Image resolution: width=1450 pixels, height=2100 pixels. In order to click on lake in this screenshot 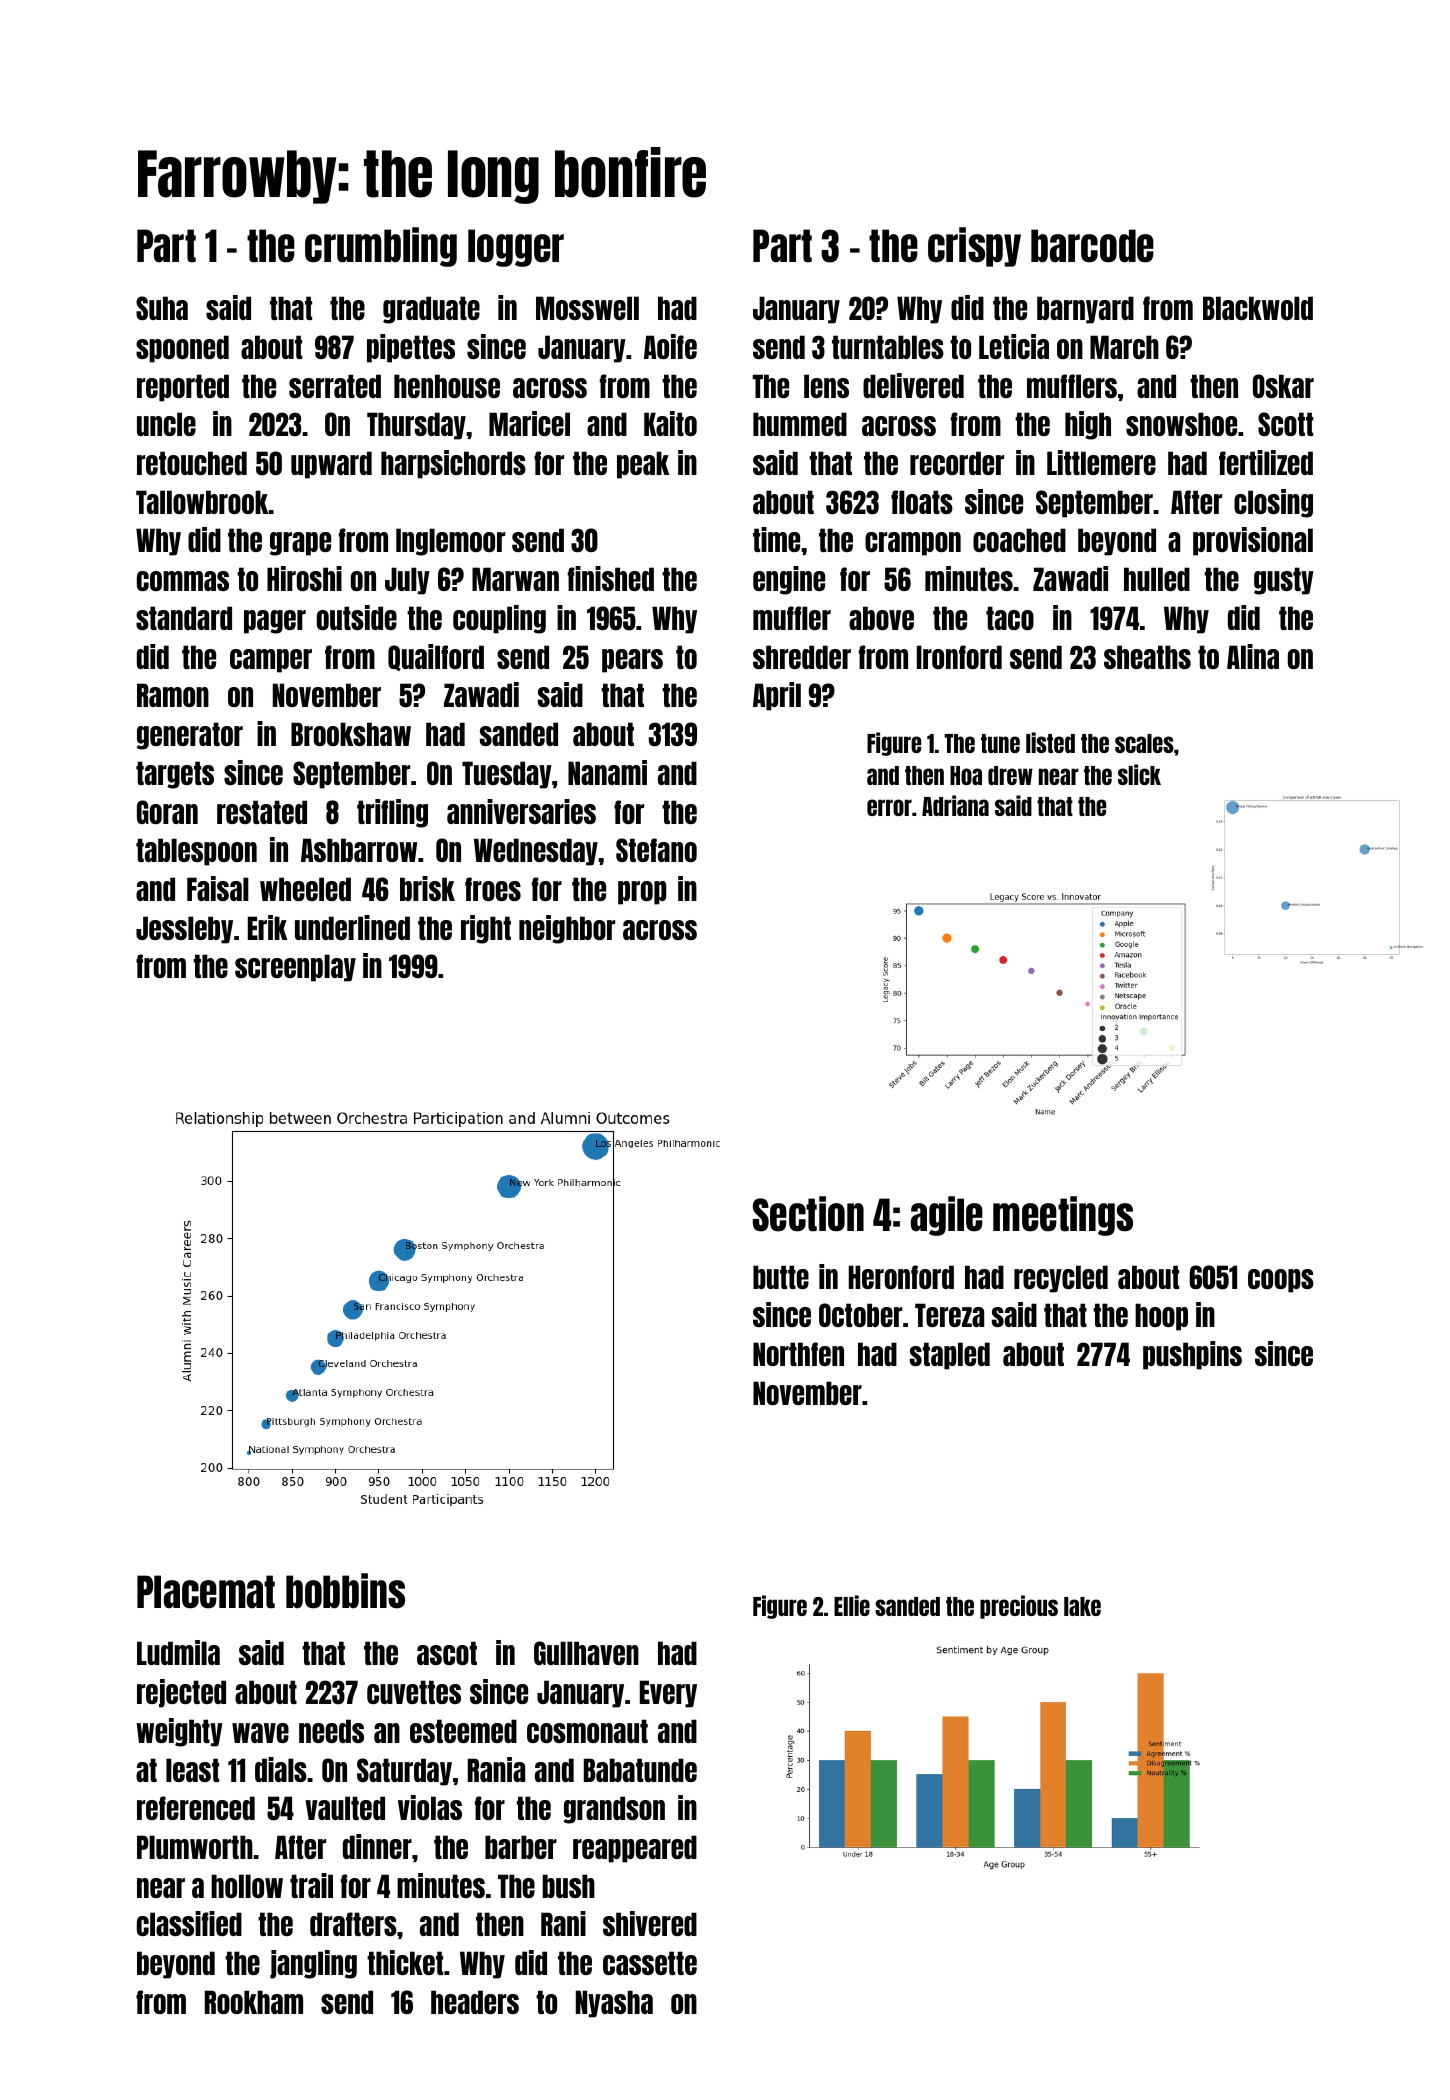, I will do `click(1082, 1606)`.
